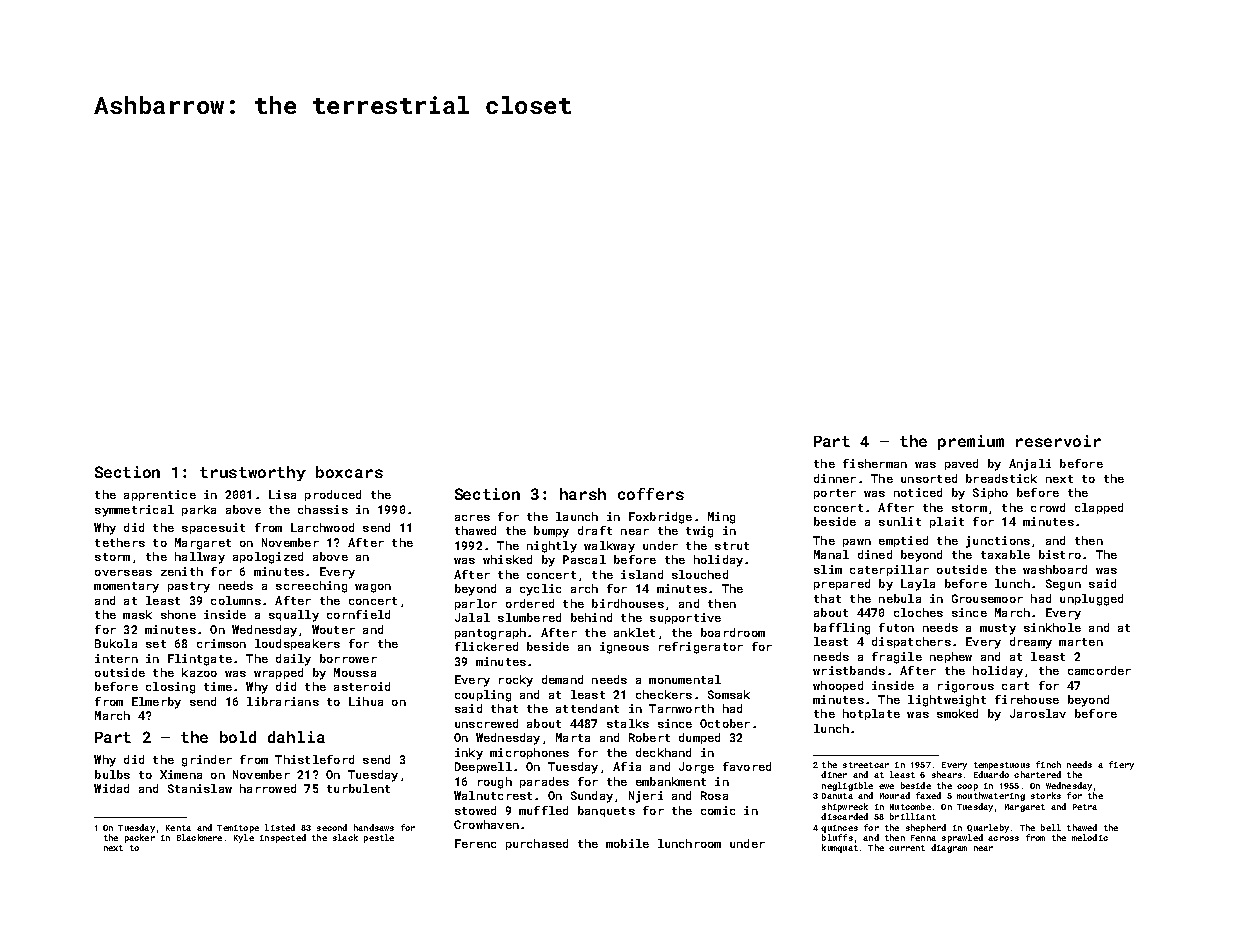 The height and width of the image is (952, 1233). I want to click on momentary, so click(126, 587).
